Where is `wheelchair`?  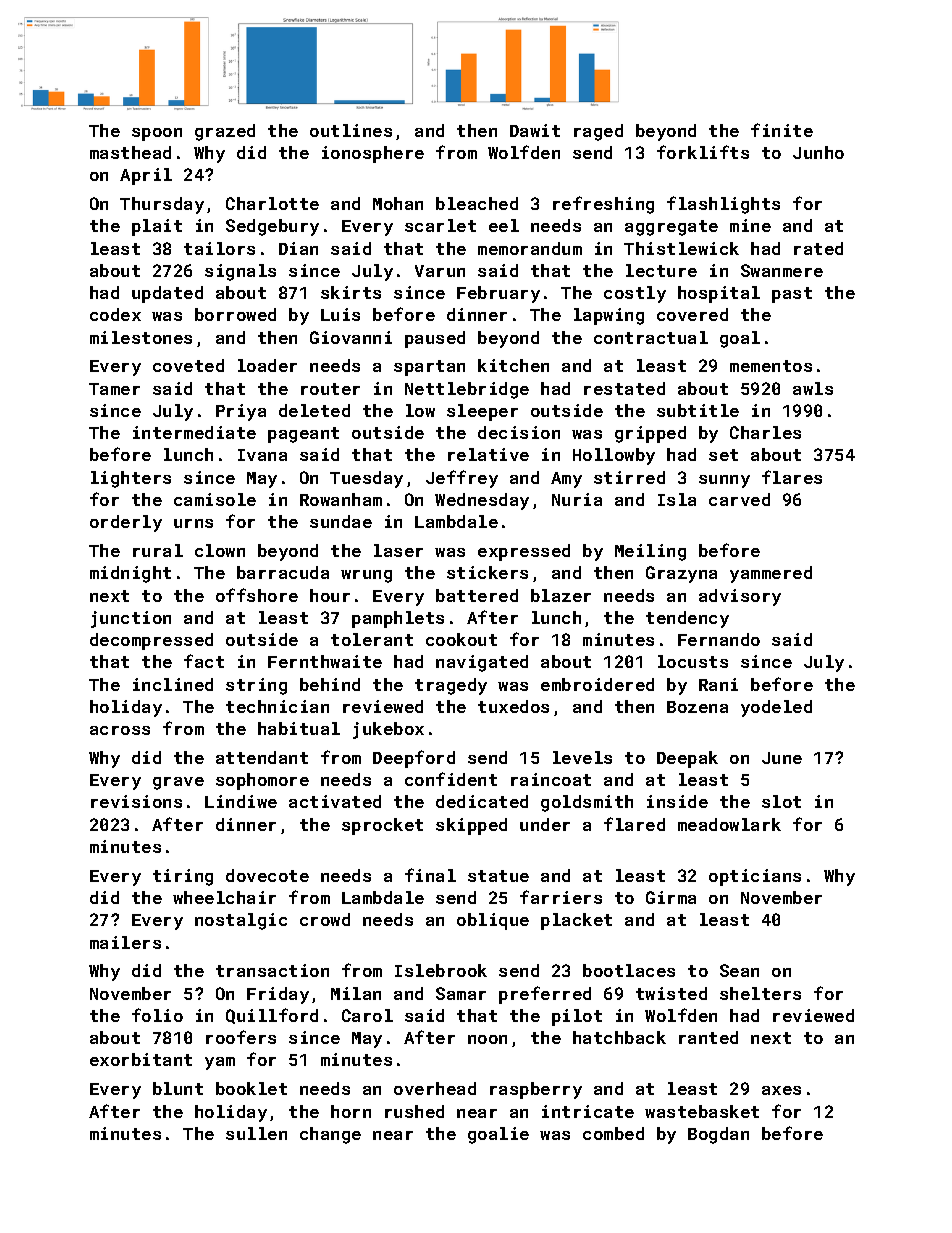
wheelchair is located at coordinates (224, 897).
